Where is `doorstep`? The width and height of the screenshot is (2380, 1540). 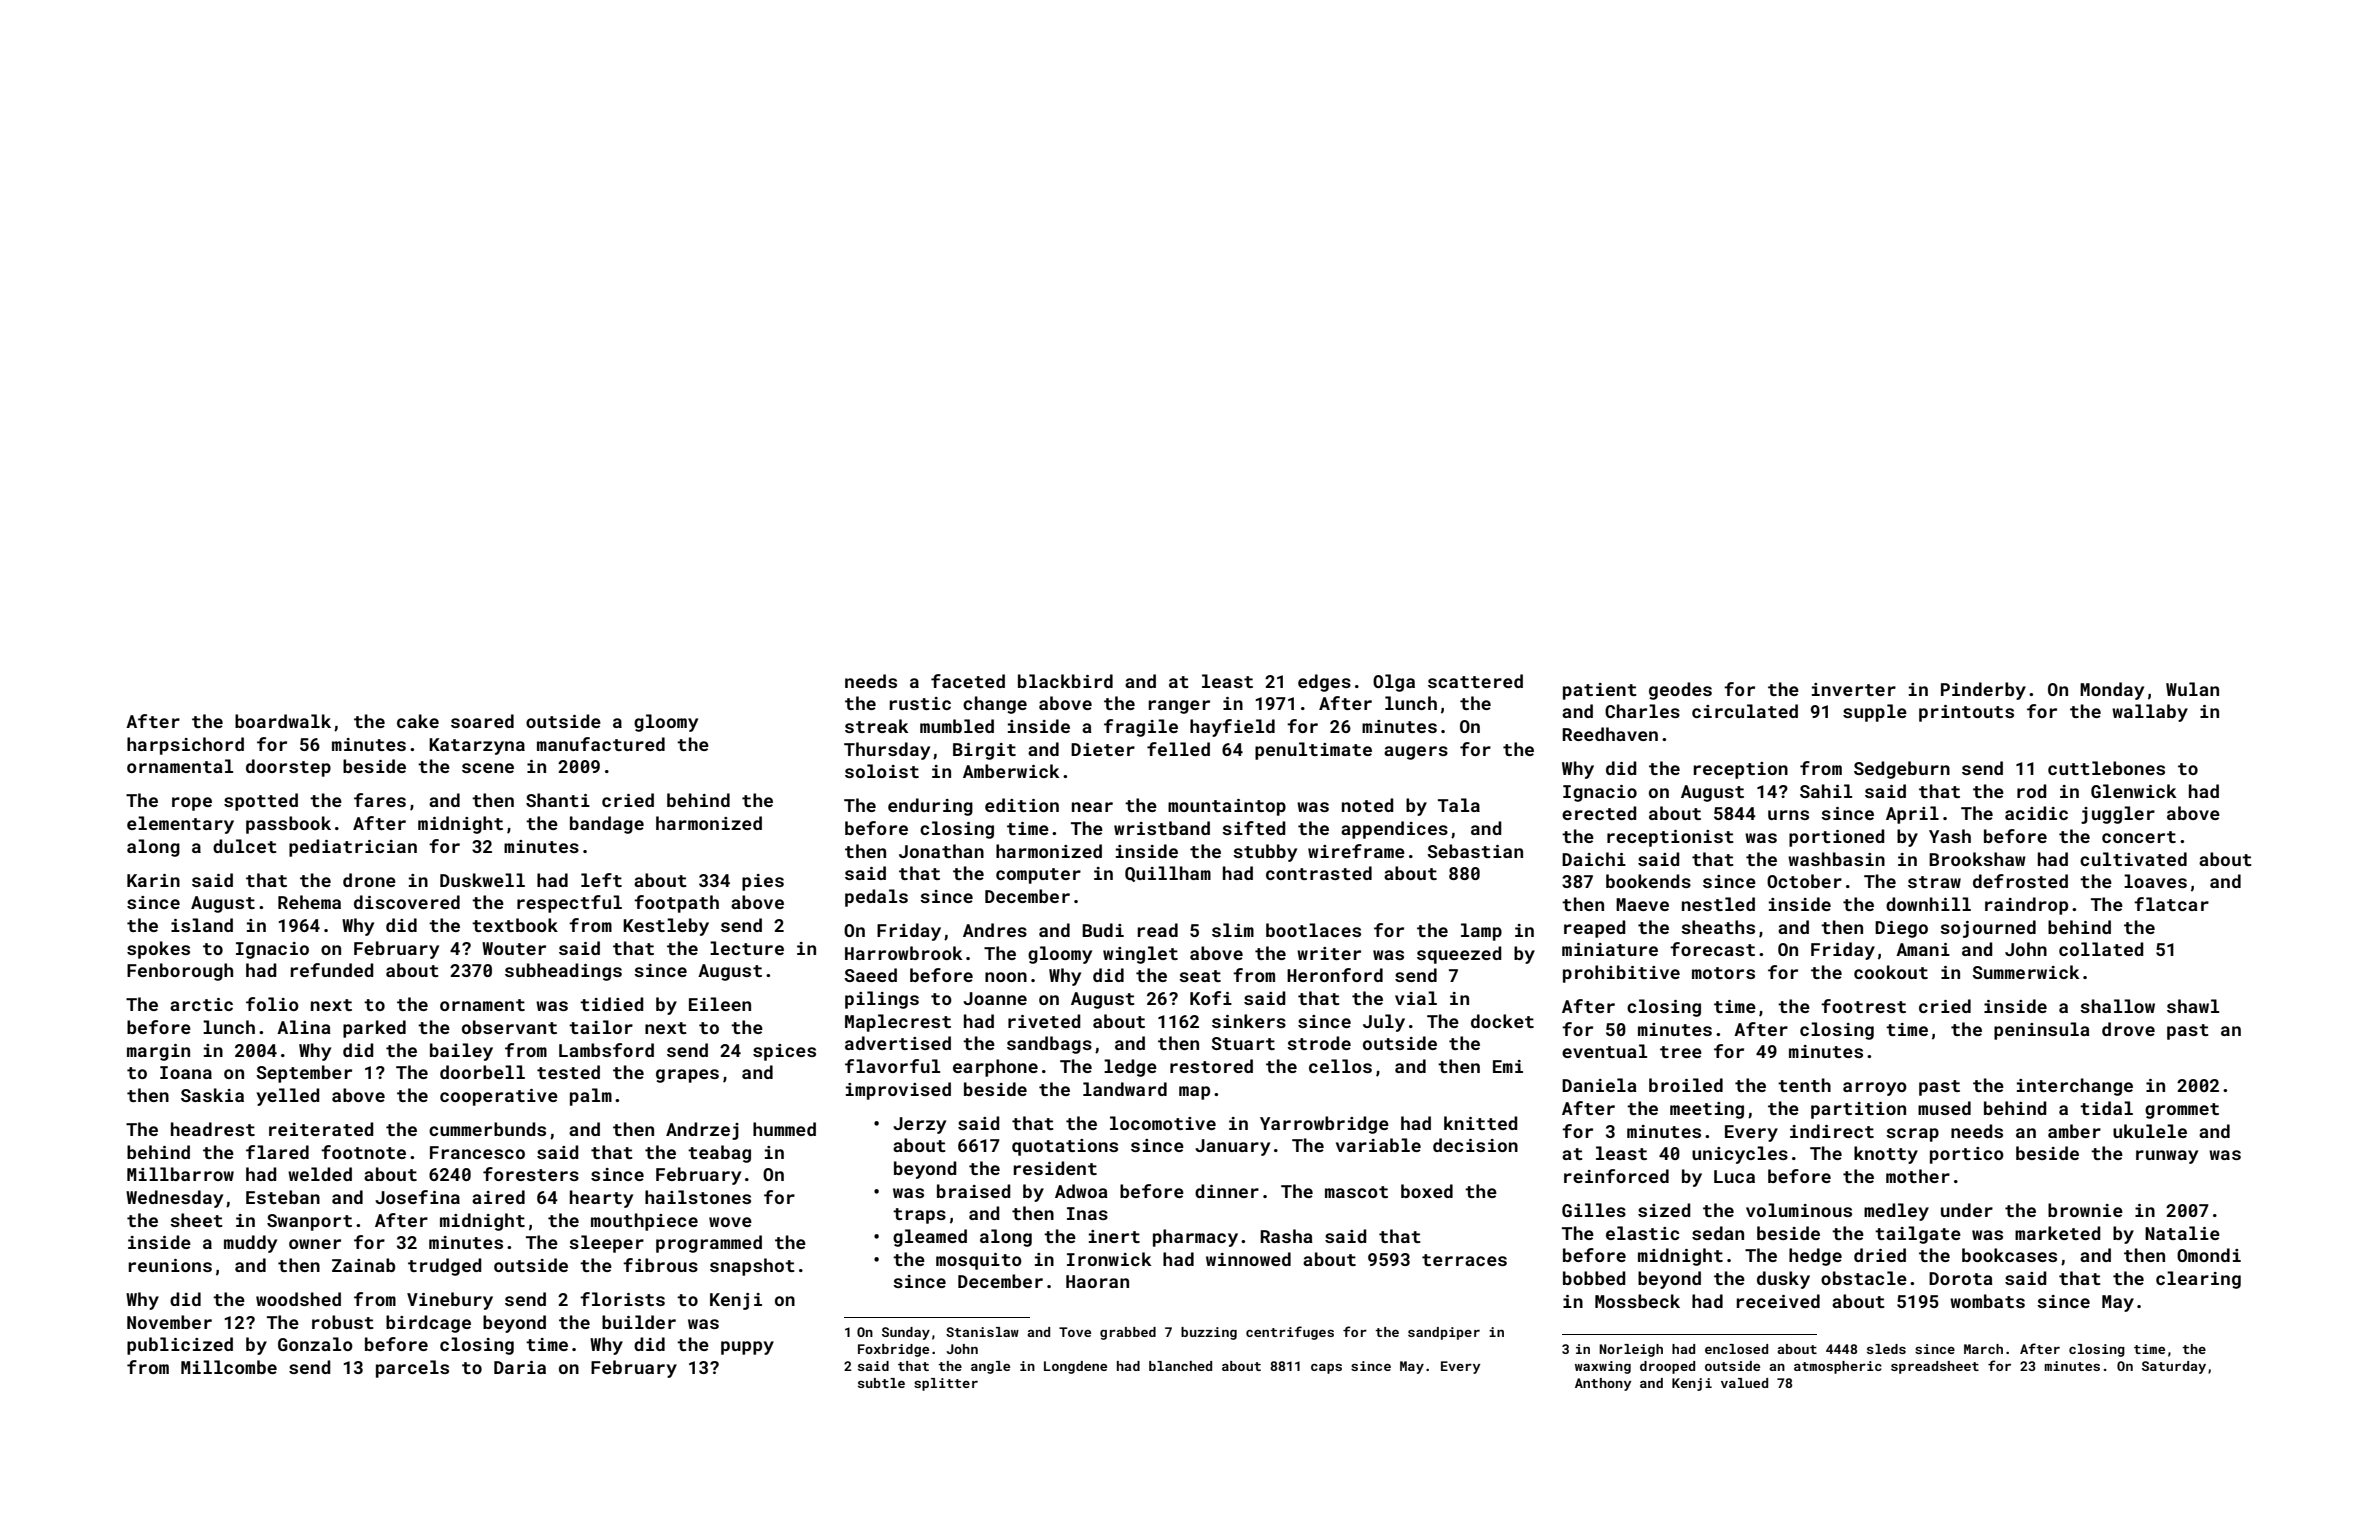 doorstep is located at coordinates (288, 768).
